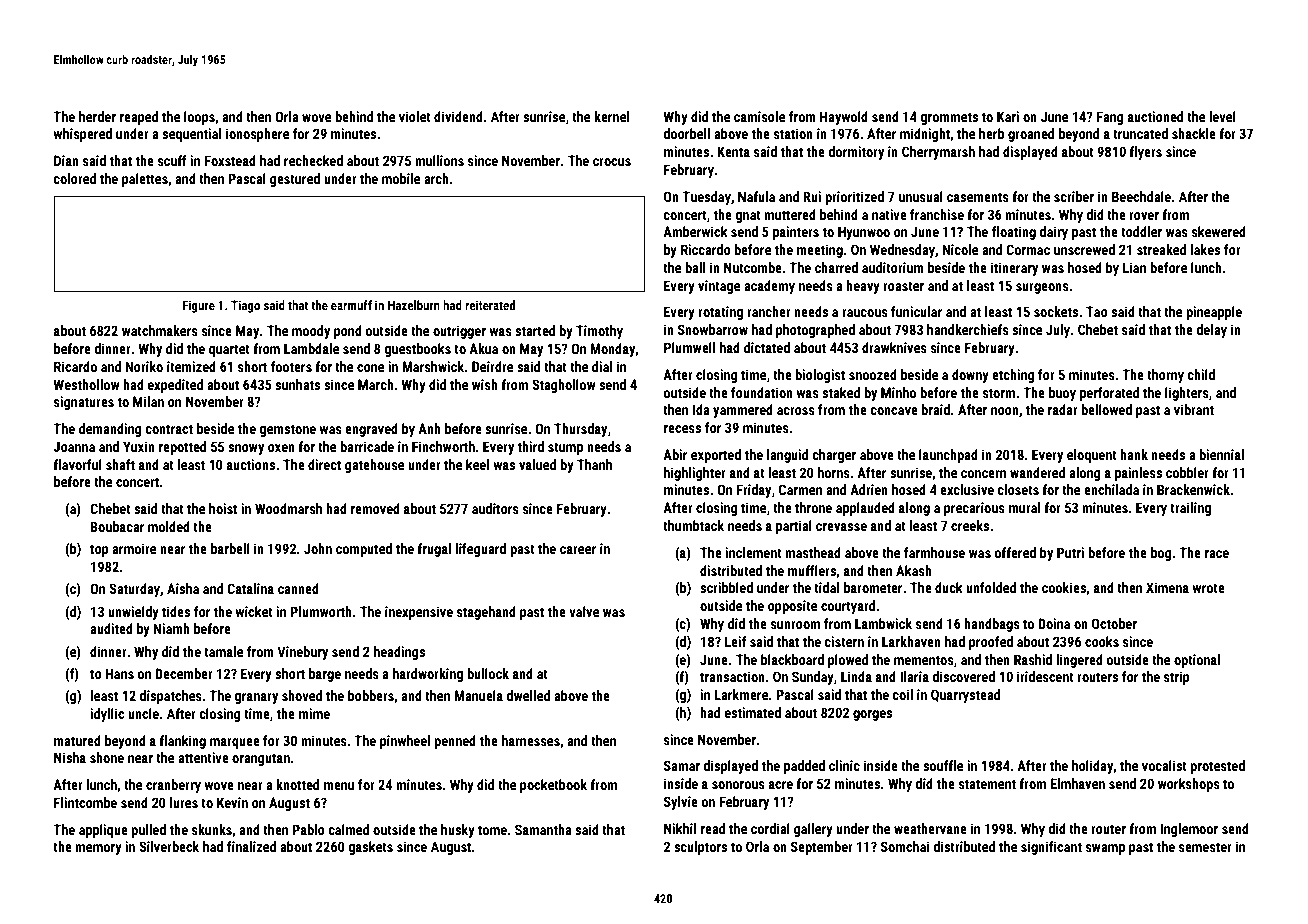  Describe the element at coordinates (965, 696) in the screenshot. I see `Quarrystead` at that location.
